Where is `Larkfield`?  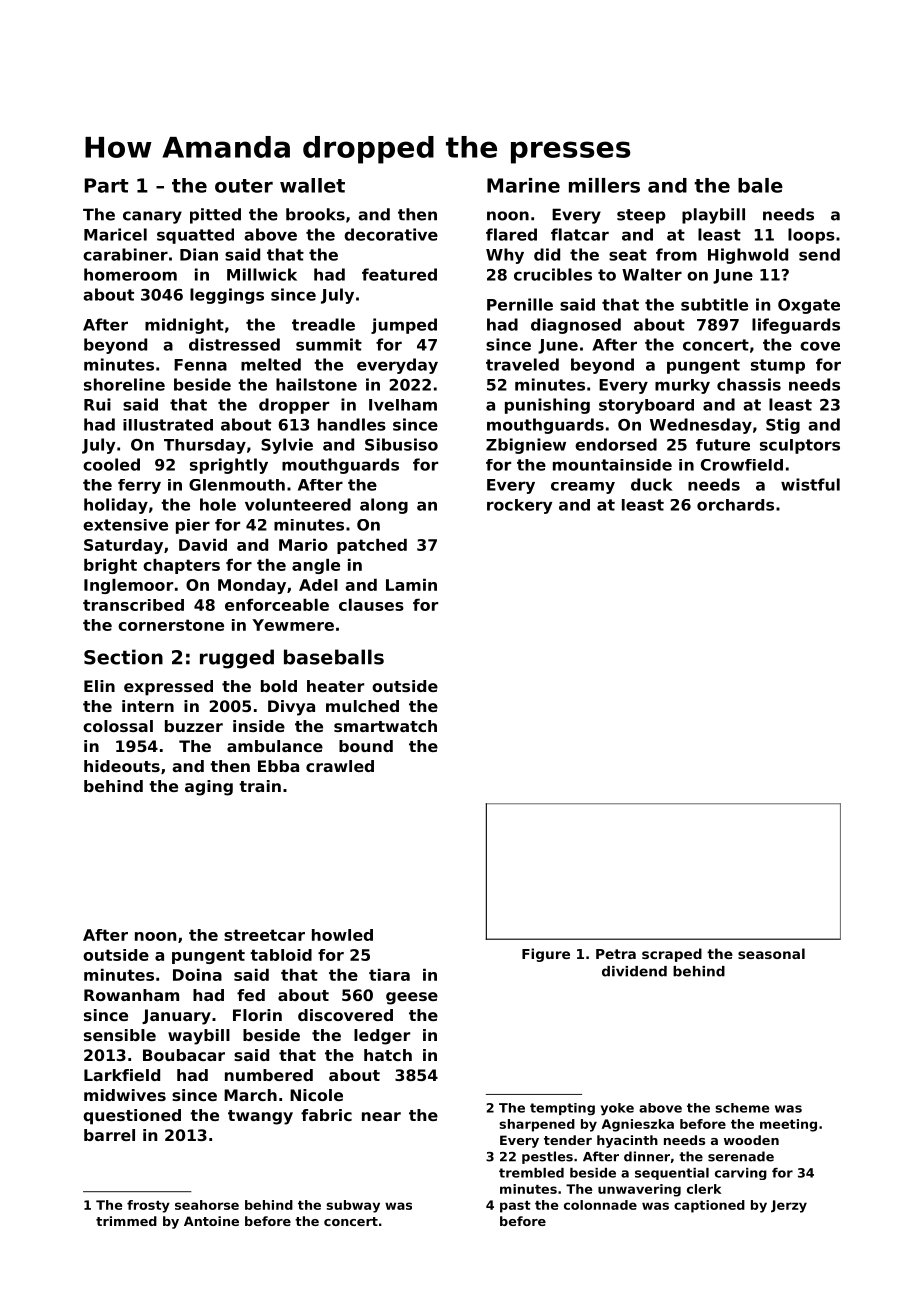 Larkfield is located at coordinates (122, 1075).
